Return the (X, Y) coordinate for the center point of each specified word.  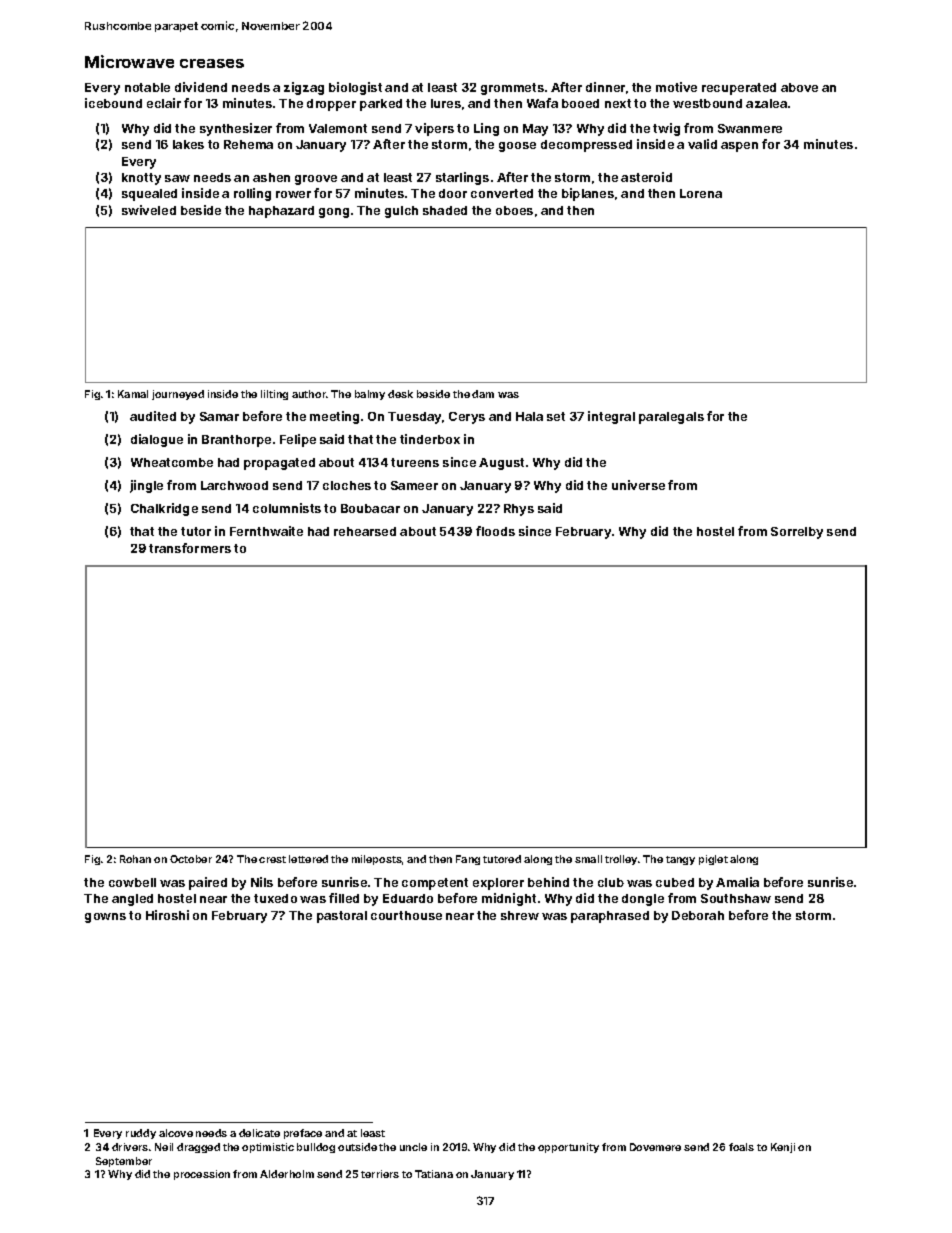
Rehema (248, 144)
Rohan (135, 859)
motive (676, 87)
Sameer (414, 485)
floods (495, 531)
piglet (713, 860)
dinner (605, 87)
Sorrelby (797, 533)
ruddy (141, 1134)
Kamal (133, 394)
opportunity (568, 1148)
